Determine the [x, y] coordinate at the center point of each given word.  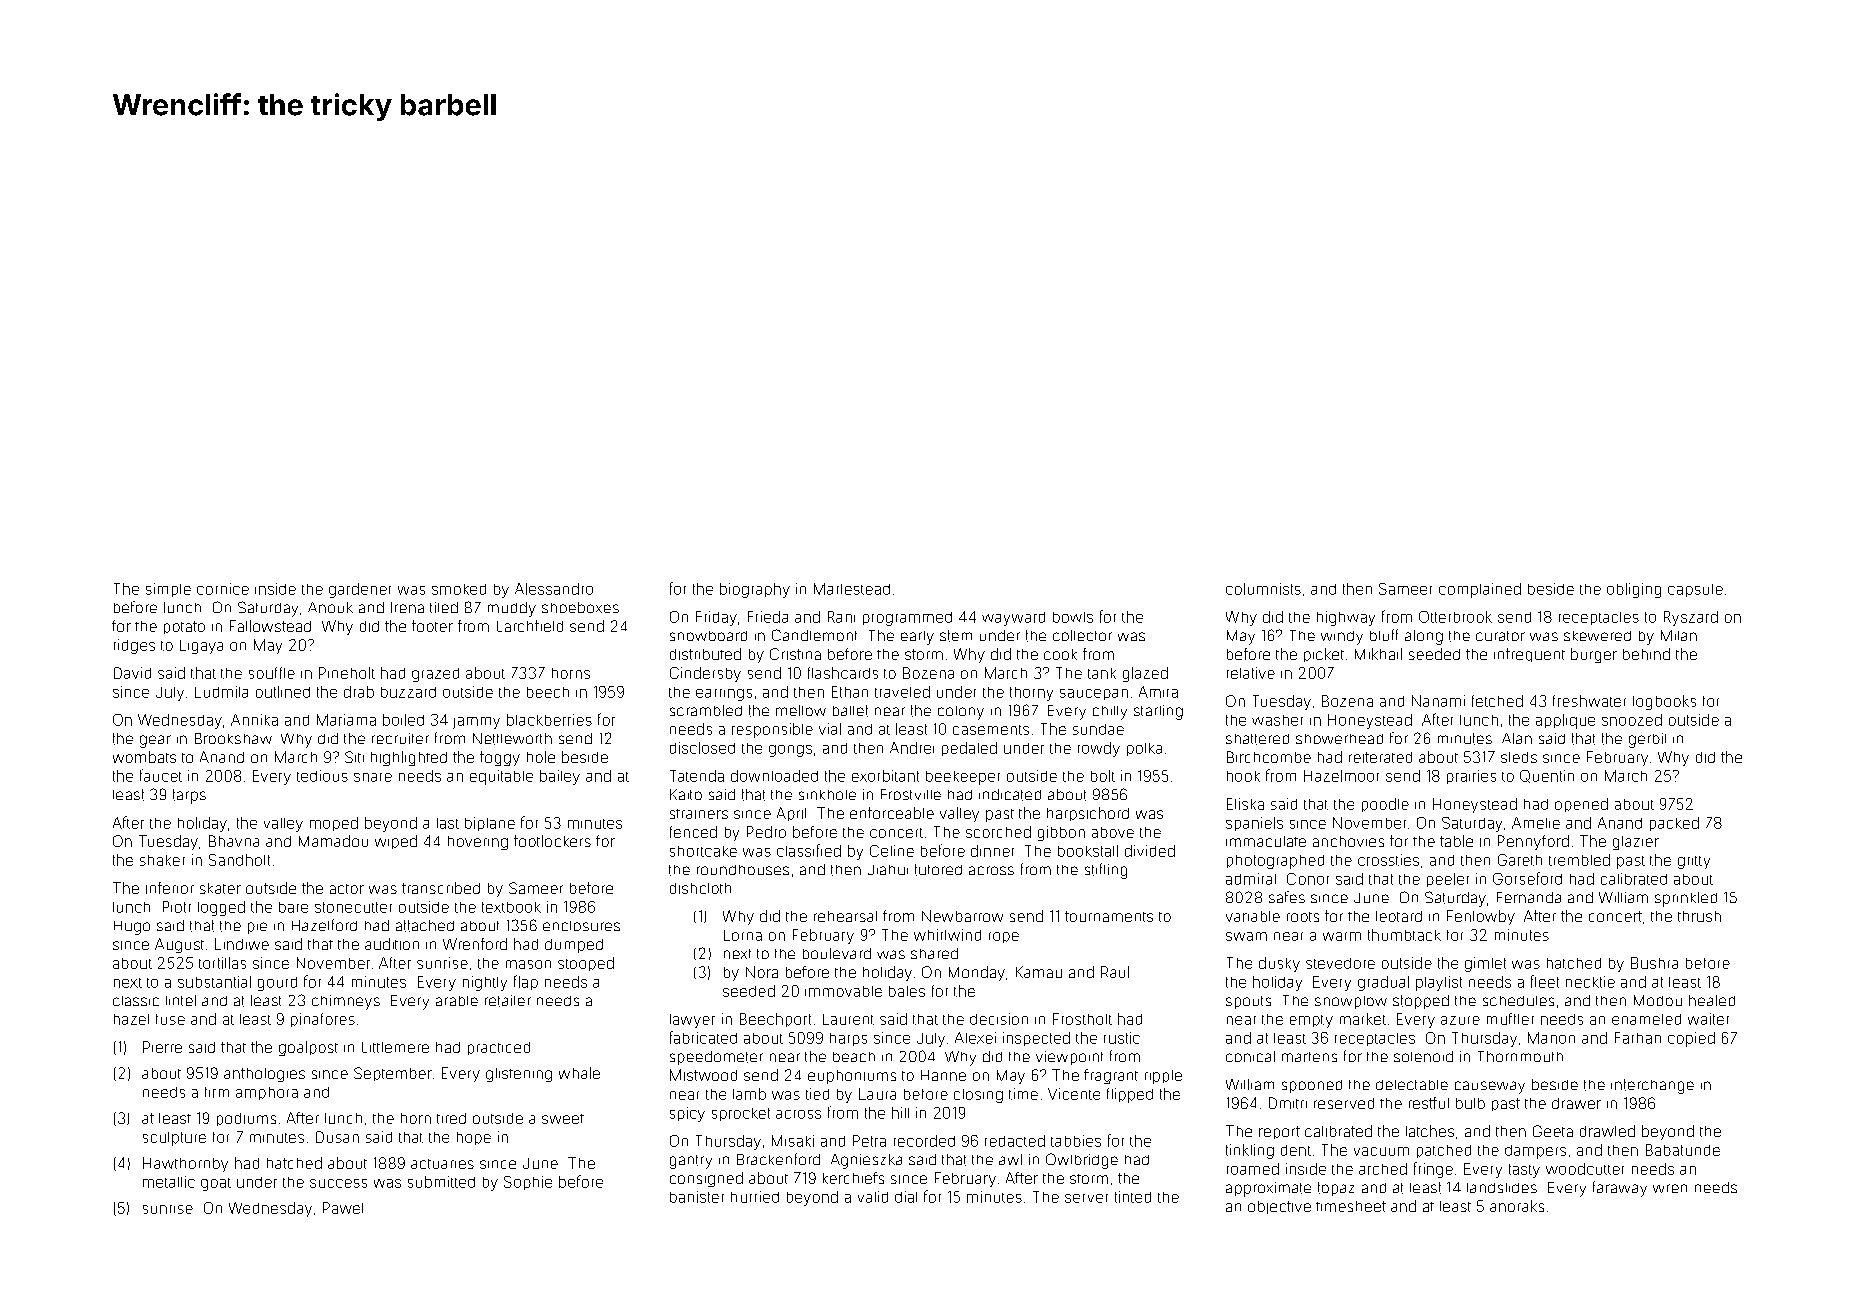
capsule [1695, 590]
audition [392, 944]
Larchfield [530, 626]
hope [474, 1138]
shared [934, 953]
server [1086, 1198]
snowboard [708, 636]
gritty [1694, 862]
